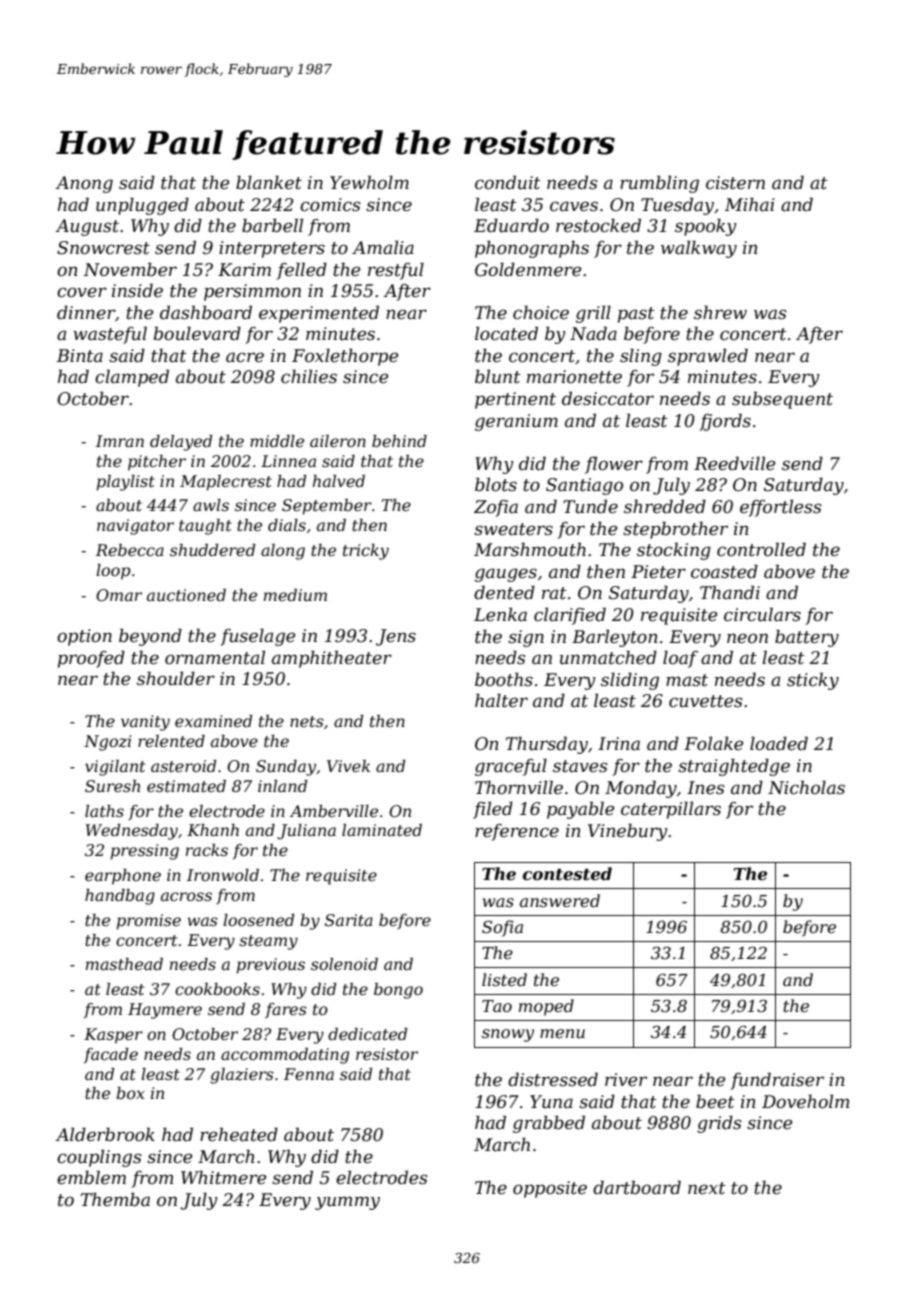  What do you see at coordinates (614, 465) in the screenshot?
I see `flower` at bounding box center [614, 465].
